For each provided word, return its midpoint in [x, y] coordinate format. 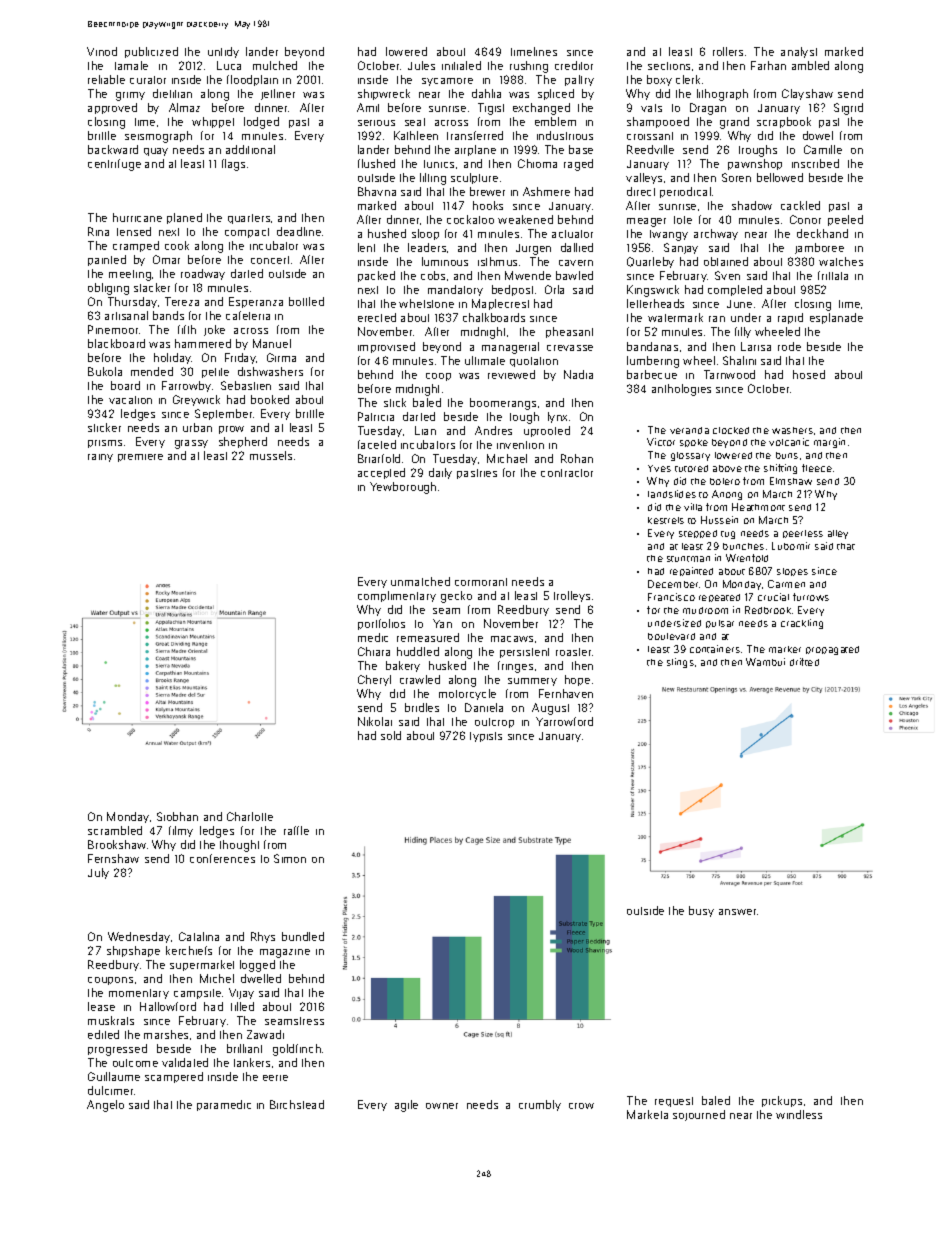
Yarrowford [564, 721]
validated [185, 1062]
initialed [461, 65]
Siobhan [177, 816]
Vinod [102, 51]
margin [829, 443]
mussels [271, 455]
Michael [507, 458]
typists [486, 737]
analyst [799, 52]
